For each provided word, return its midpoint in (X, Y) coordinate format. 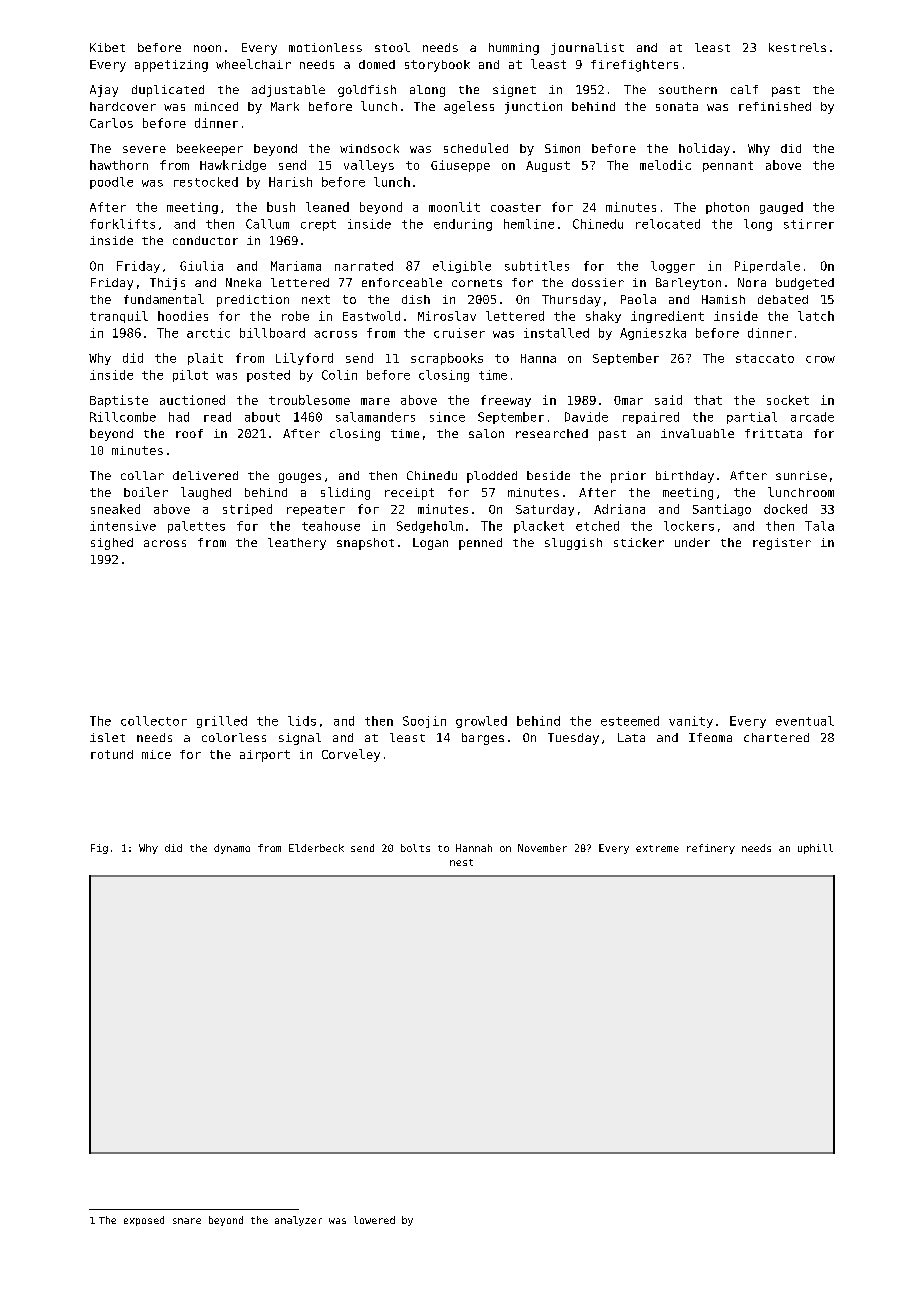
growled (481, 722)
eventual (805, 721)
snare (187, 1221)
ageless (469, 107)
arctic (208, 333)
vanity (691, 722)
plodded (492, 477)
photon (727, 208)
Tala (819, 526)
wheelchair (253, 64)
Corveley (351, 755)
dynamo (232, 849)
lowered (374, 1220)
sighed (112, 544)
